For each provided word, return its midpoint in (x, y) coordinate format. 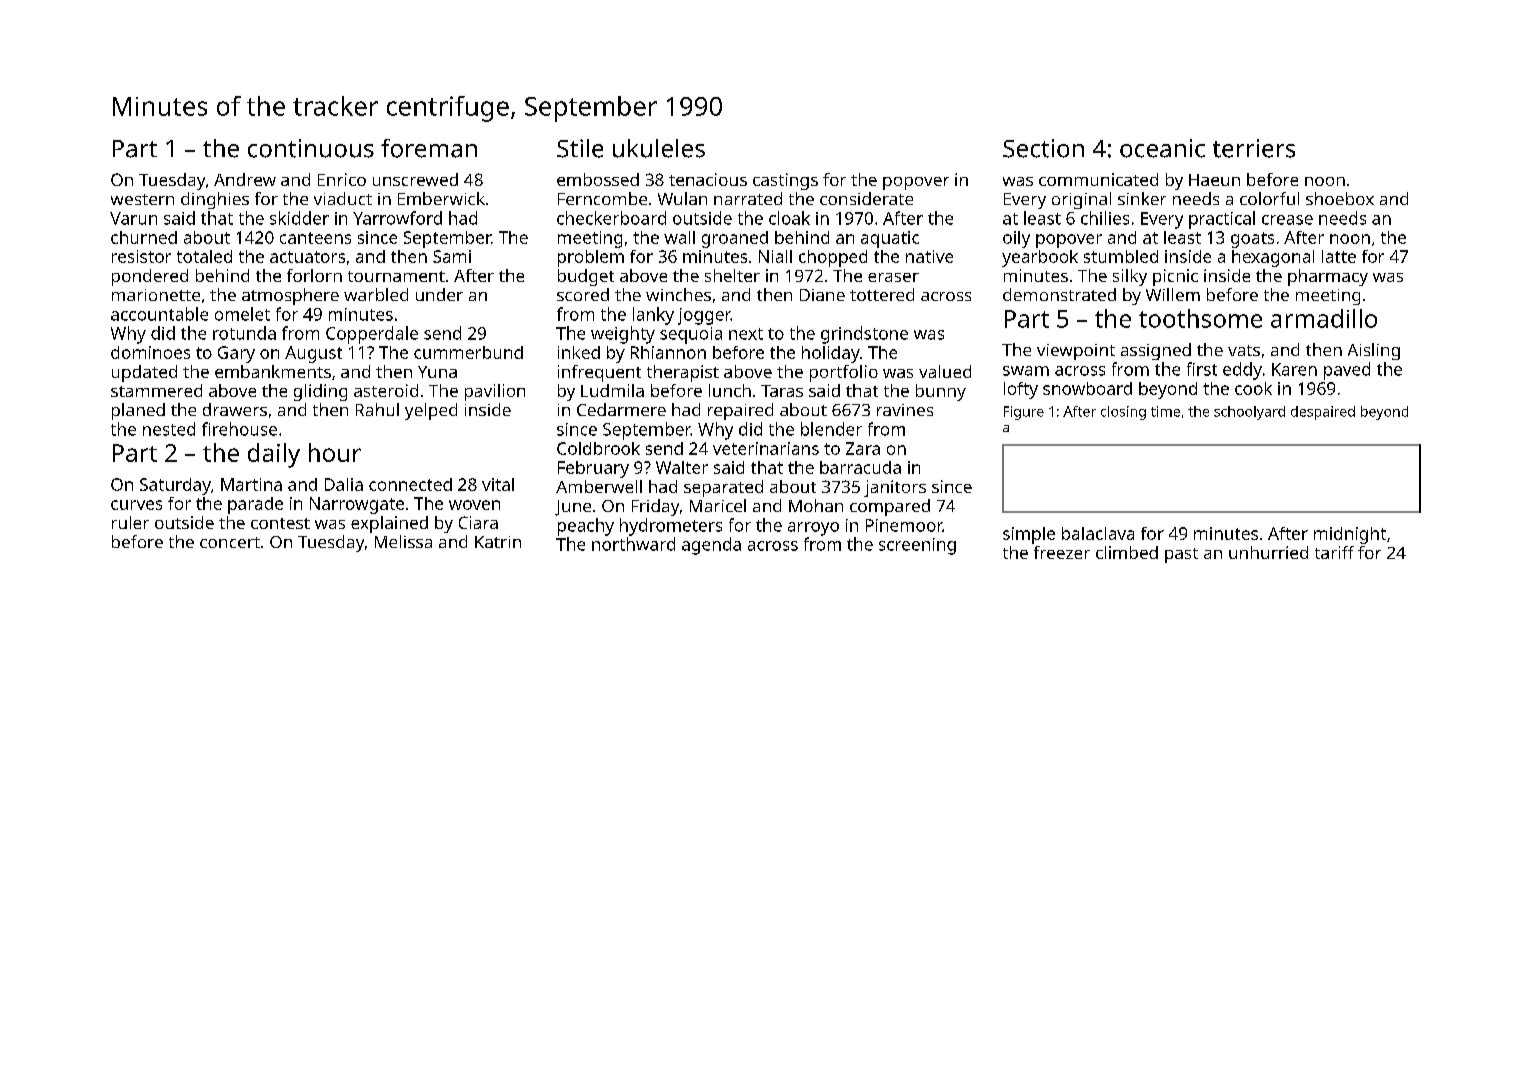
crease (1287, 220)
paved (1347, 371)
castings (785, 181)
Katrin (498, 542)
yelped (431, 411)
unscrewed (415, 179)
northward (633, 544)
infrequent (599, 373)
